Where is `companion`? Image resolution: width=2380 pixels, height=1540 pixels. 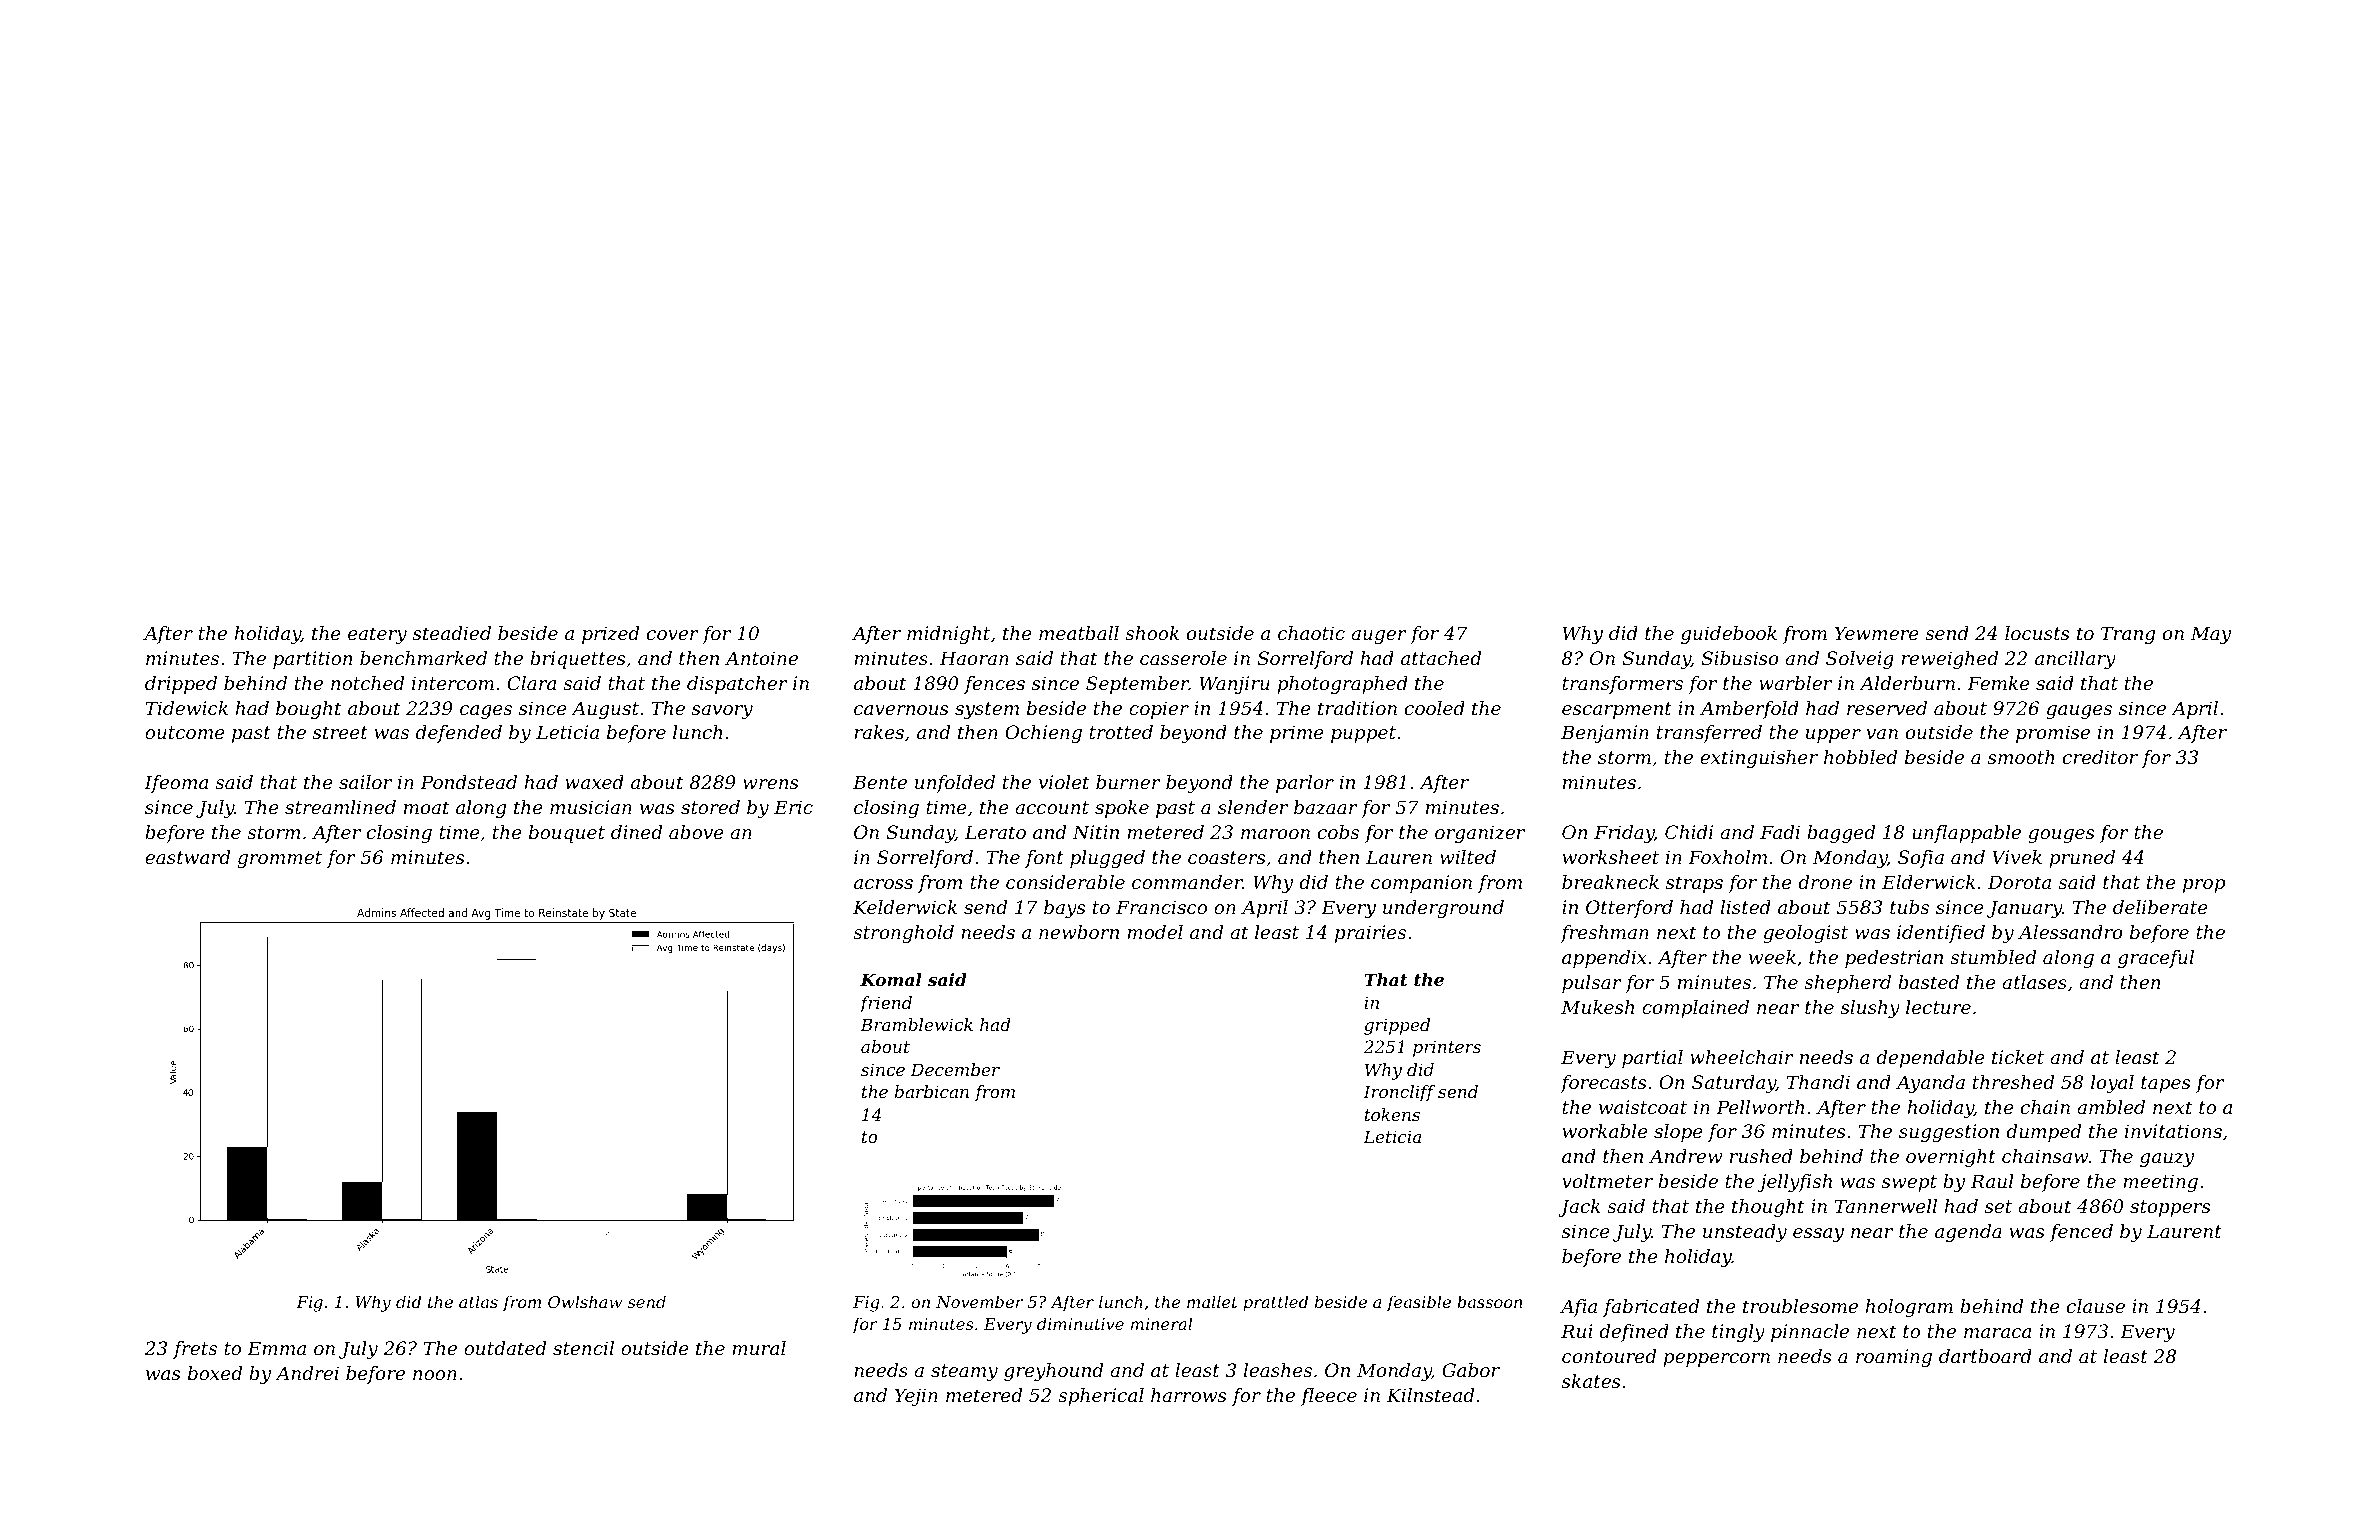
companion is located at coordinates (1421, 884).
